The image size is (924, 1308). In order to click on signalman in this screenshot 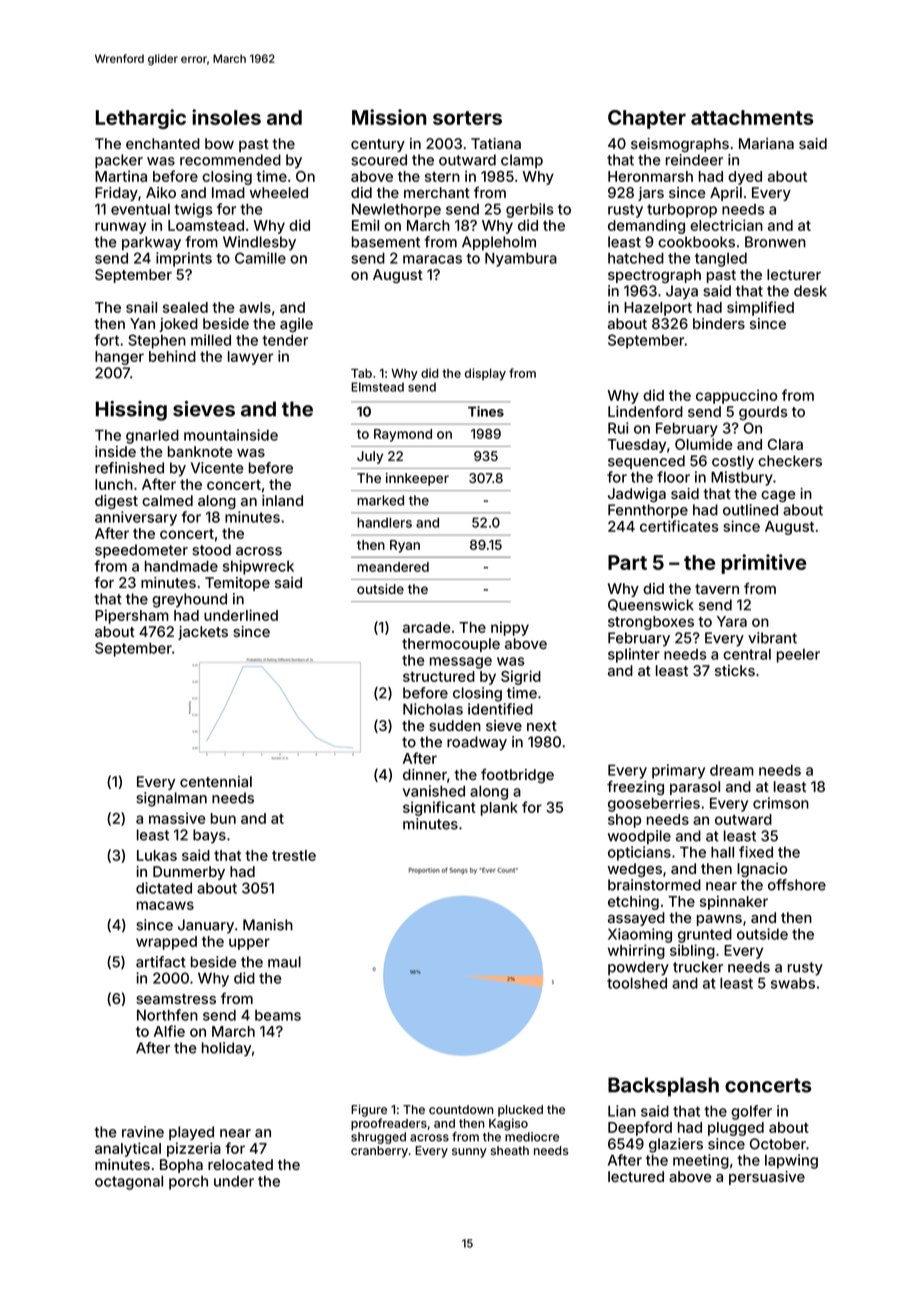, I will do `click(171, 799)`.
